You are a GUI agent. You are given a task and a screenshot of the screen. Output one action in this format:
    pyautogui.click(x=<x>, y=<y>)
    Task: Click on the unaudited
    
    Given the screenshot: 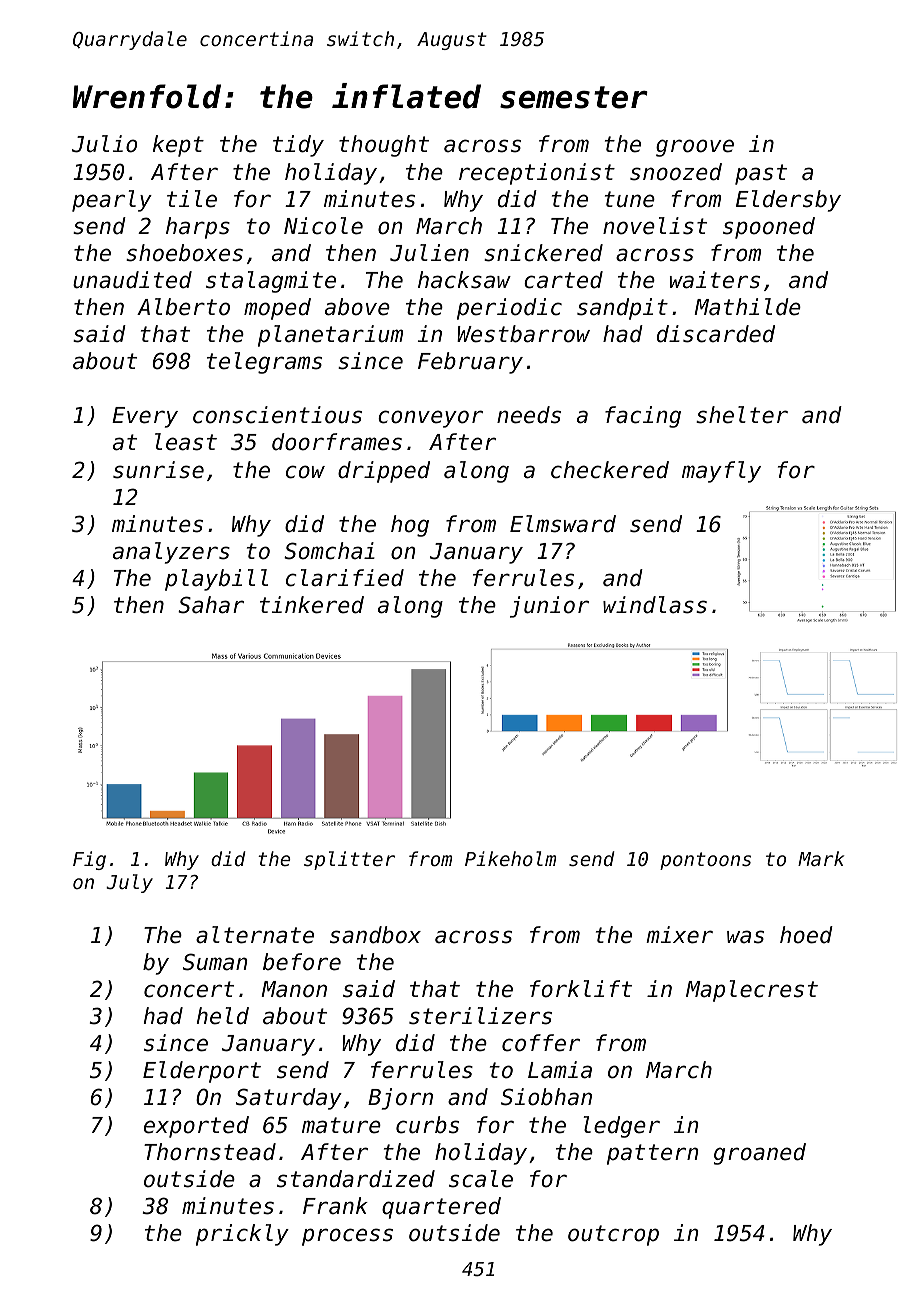 What is the action you would take?
    pyautogui.click(x=132, y=280)
